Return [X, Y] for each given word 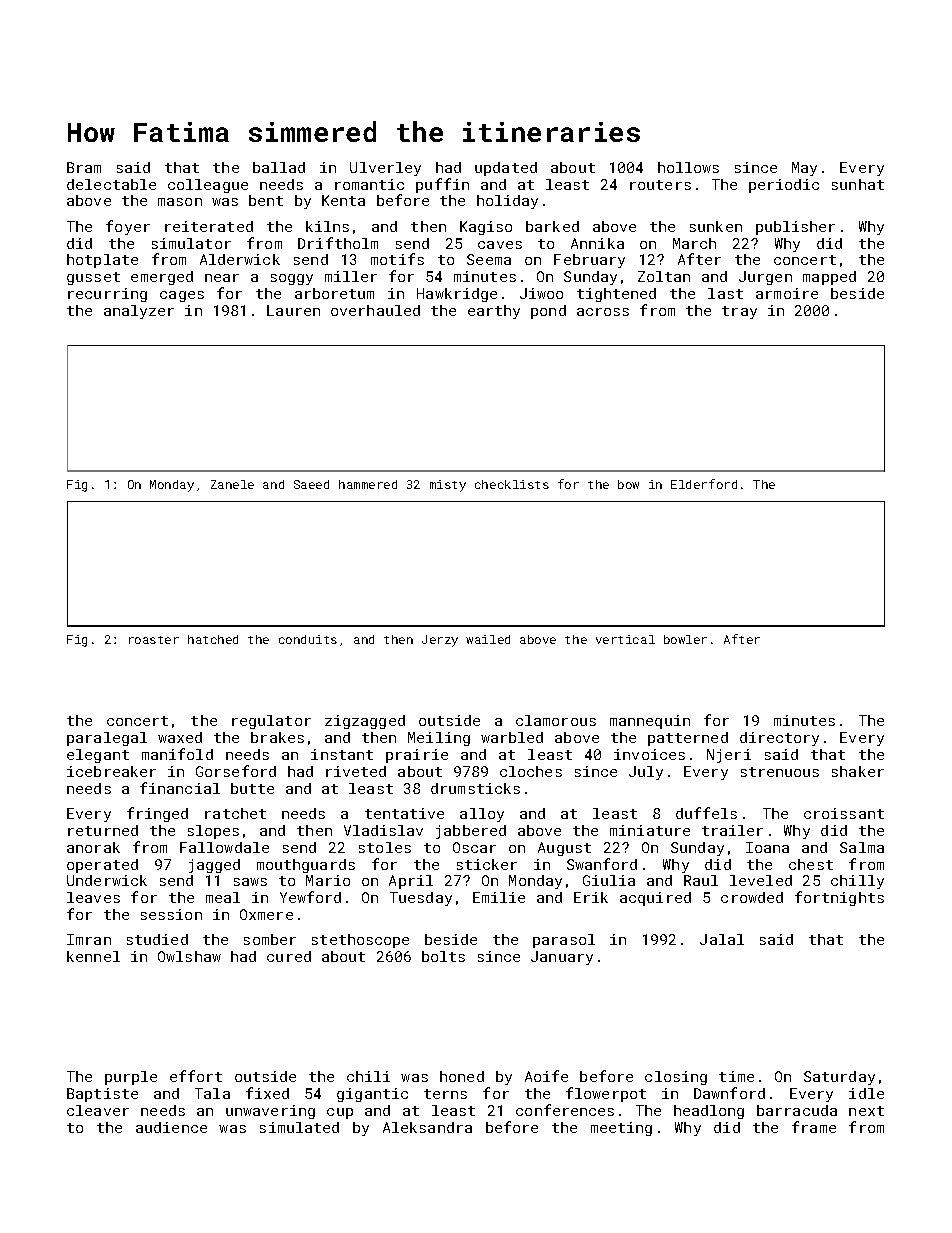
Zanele [232, 484]
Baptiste [102, 1095]
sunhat [858, 184]
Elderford [704, 484]
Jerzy [440, 641]
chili [368, 1076]
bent [266, 200]
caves [500, 245]
